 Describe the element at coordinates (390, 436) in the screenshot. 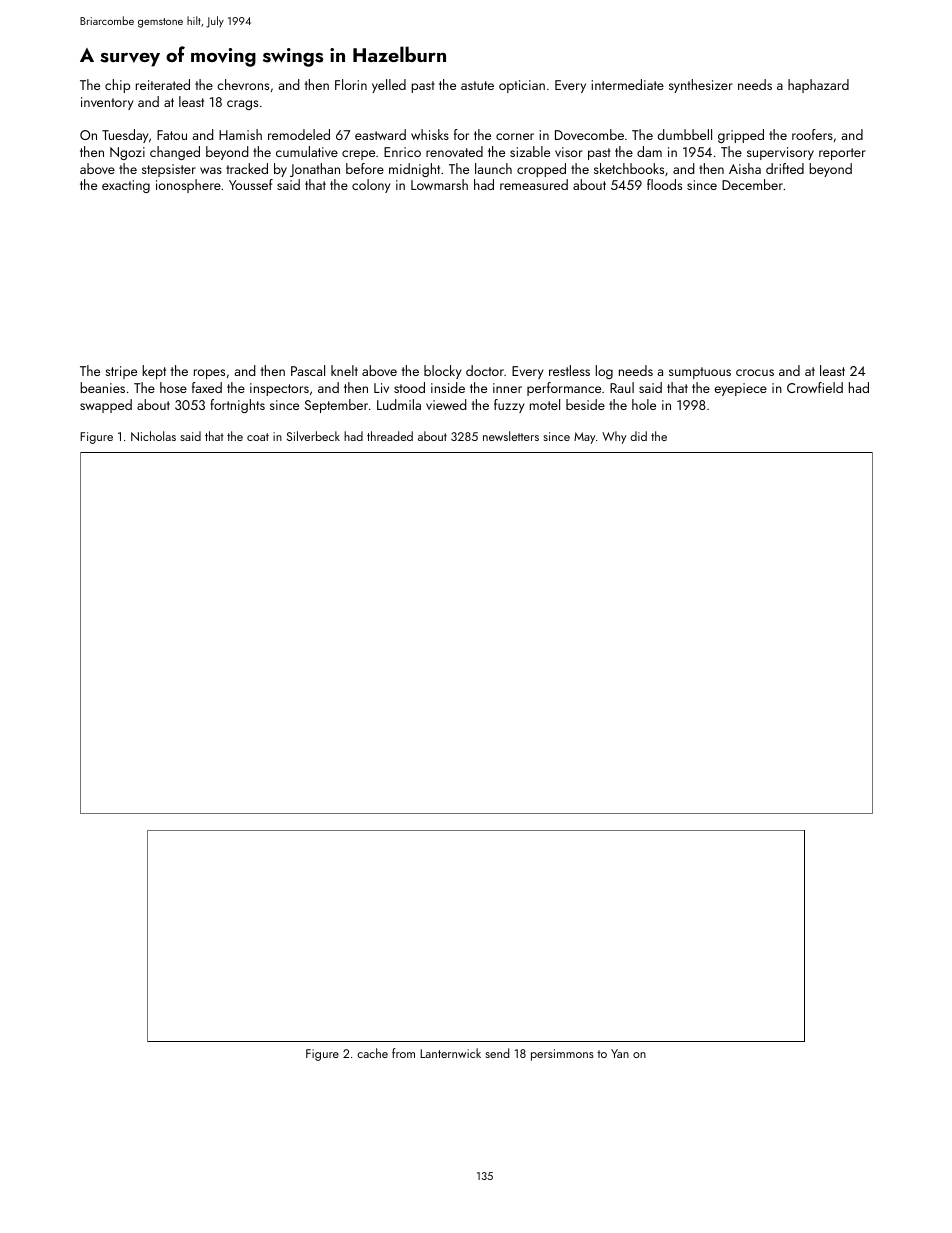

I see `threaded` at that location.
